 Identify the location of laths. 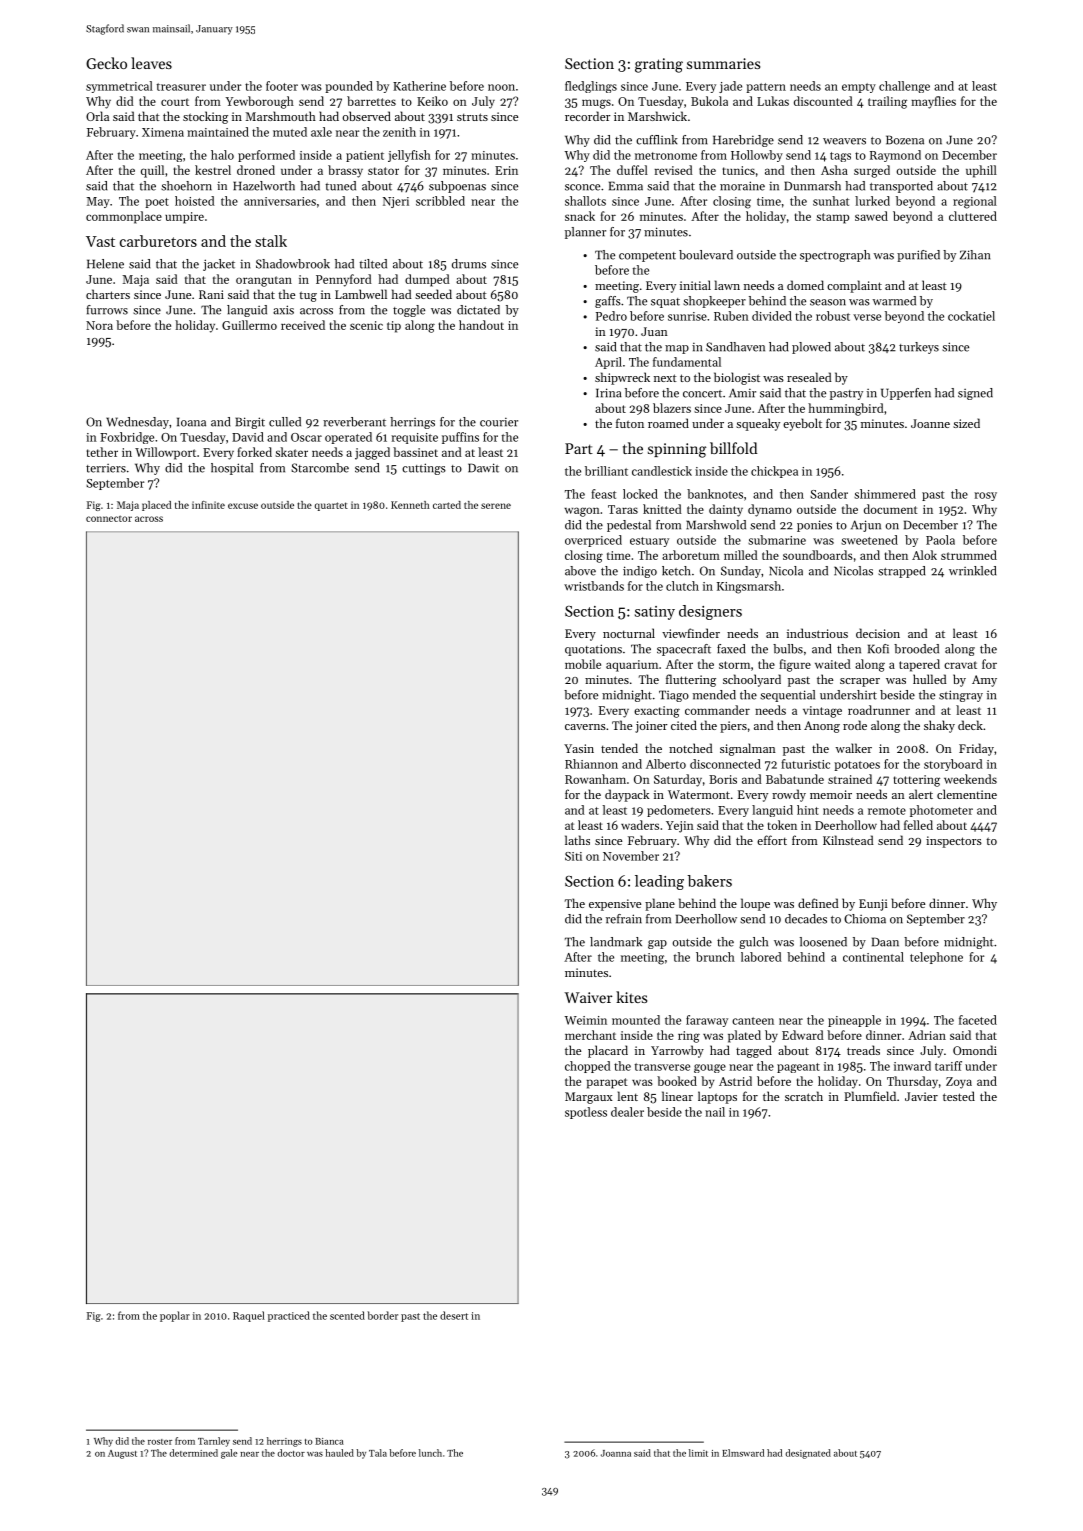
(577, 840).
